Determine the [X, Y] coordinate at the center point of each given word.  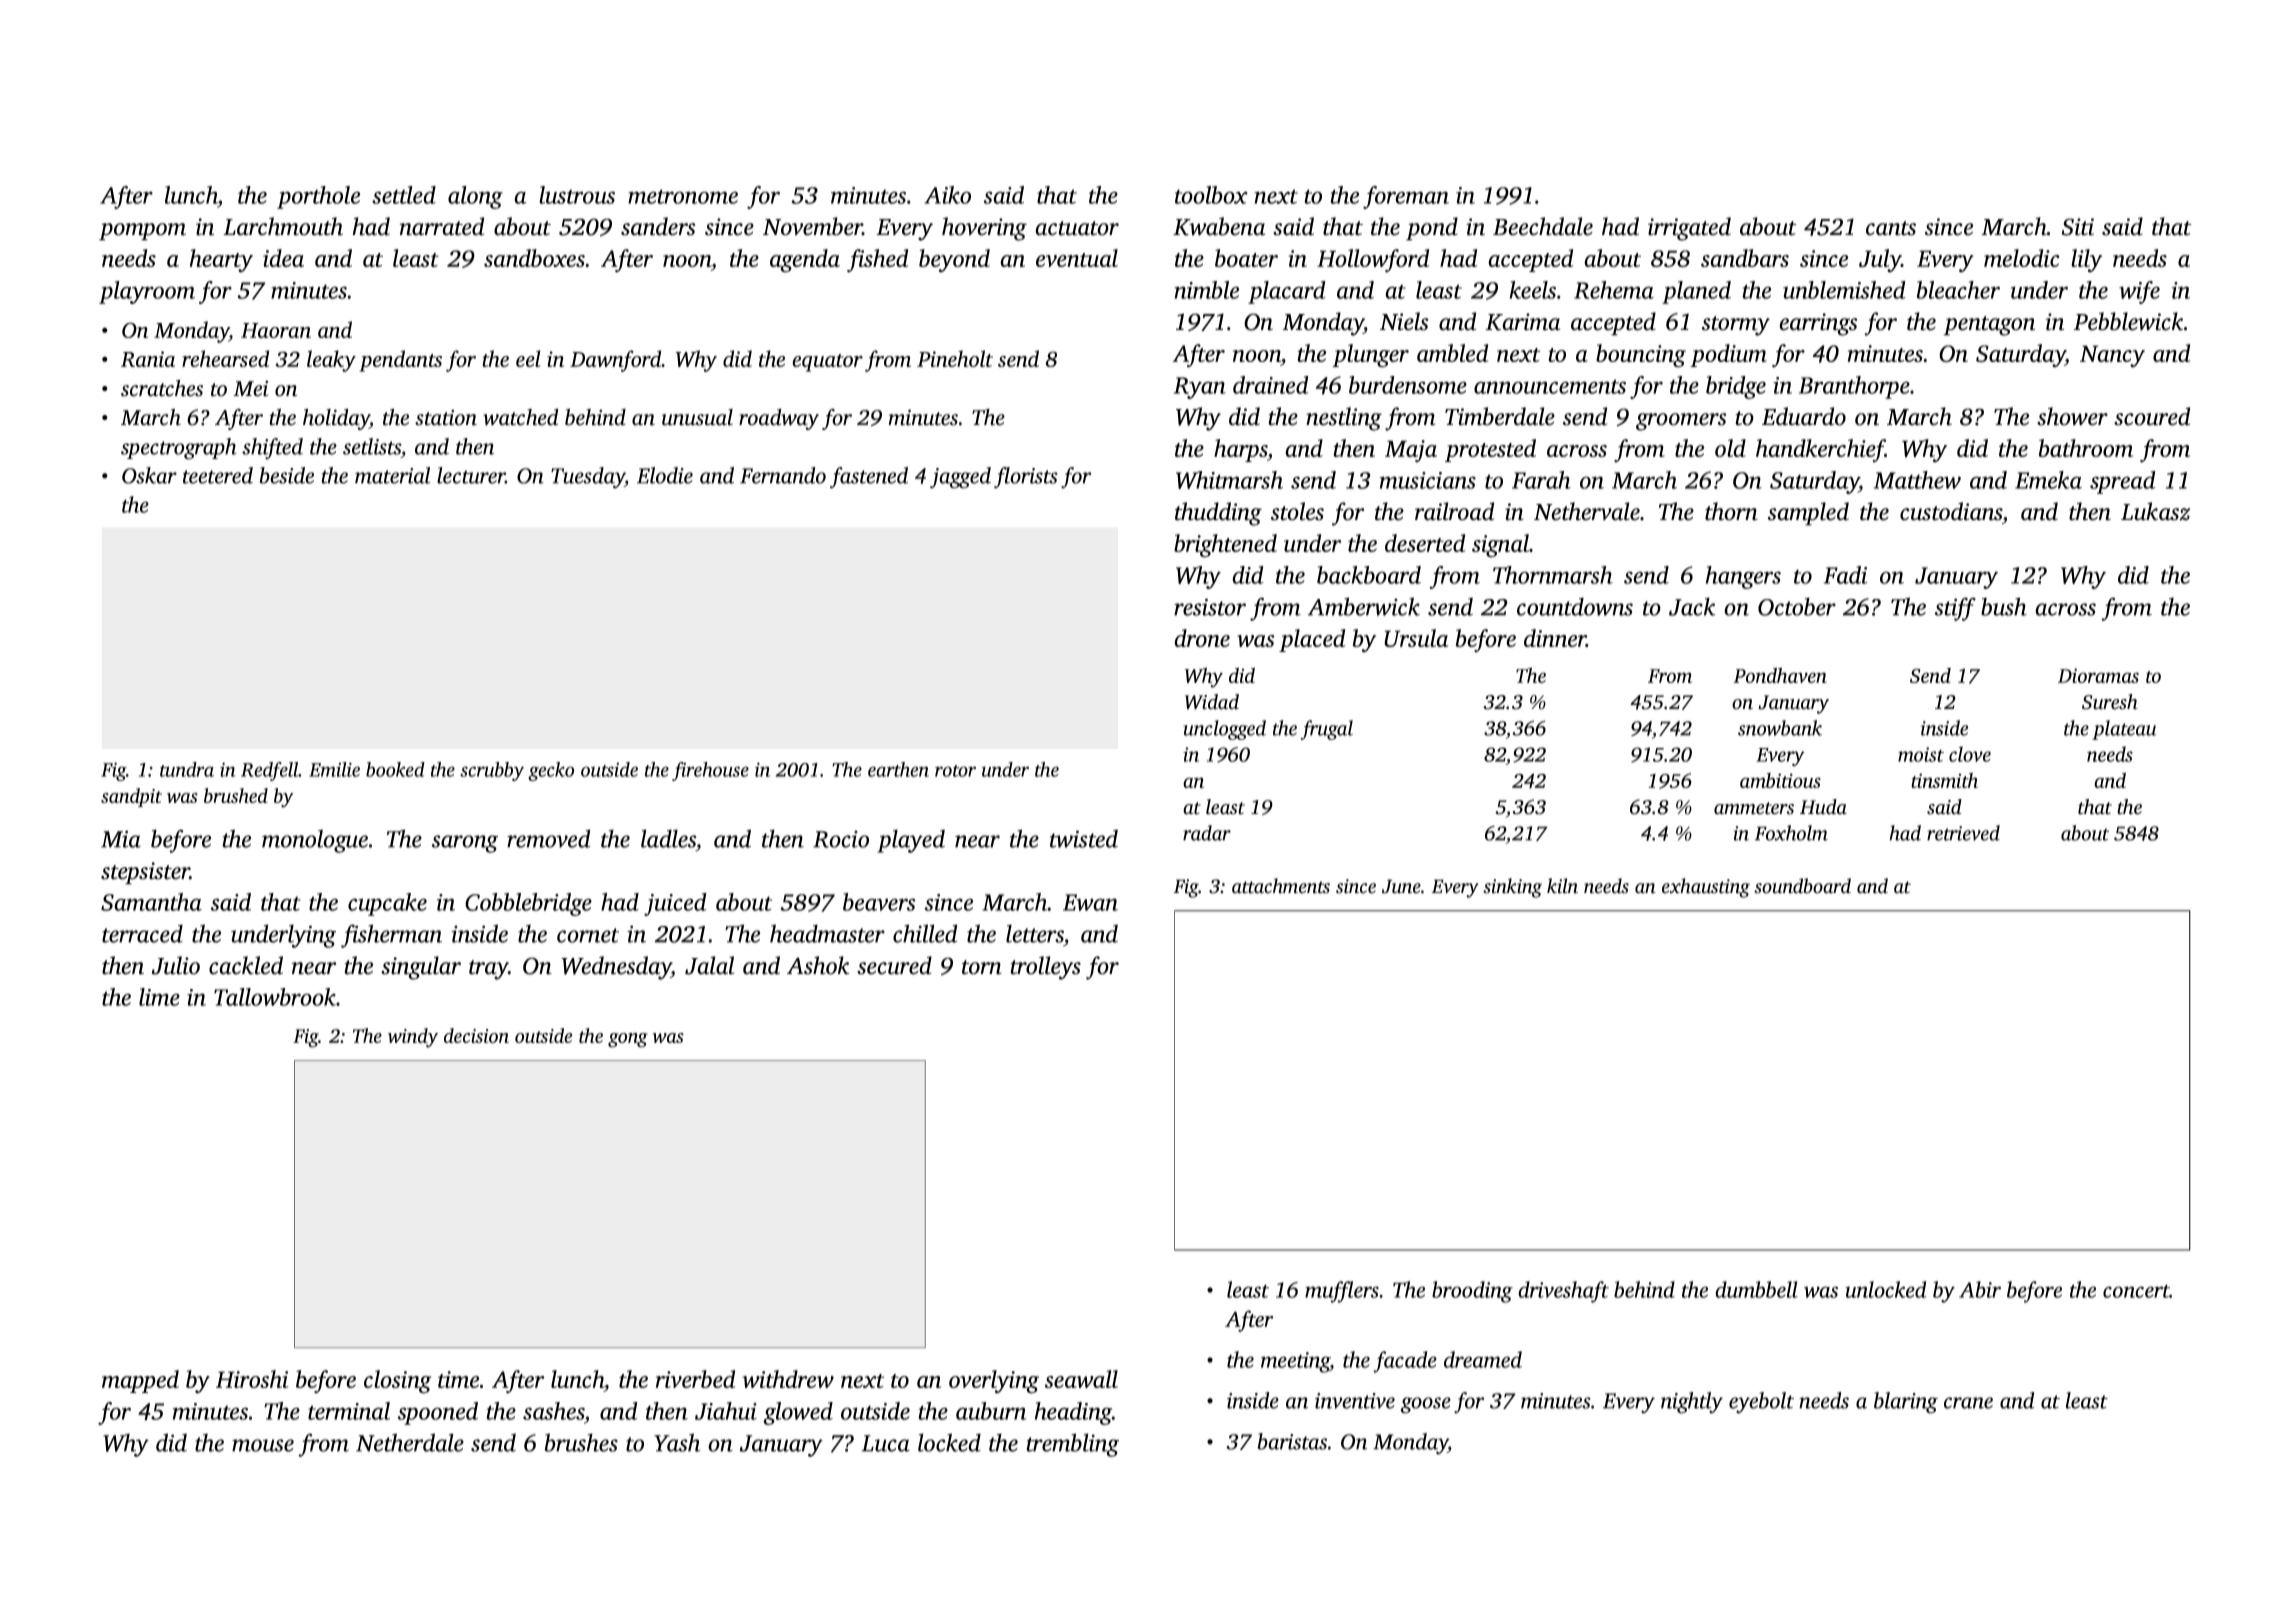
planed [1696, 292]
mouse [263, 1445]
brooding [1472, 1292]
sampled [1808, 514]
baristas [1292, 1441]
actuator [1077, 228]
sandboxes [534, 258]
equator [827, 363]
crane [1968, 1403]
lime [159, 997]
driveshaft [1563, 1292]
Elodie [665, 475]
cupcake [387, 904]
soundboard [1802, 886]
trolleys [1045, 968]
